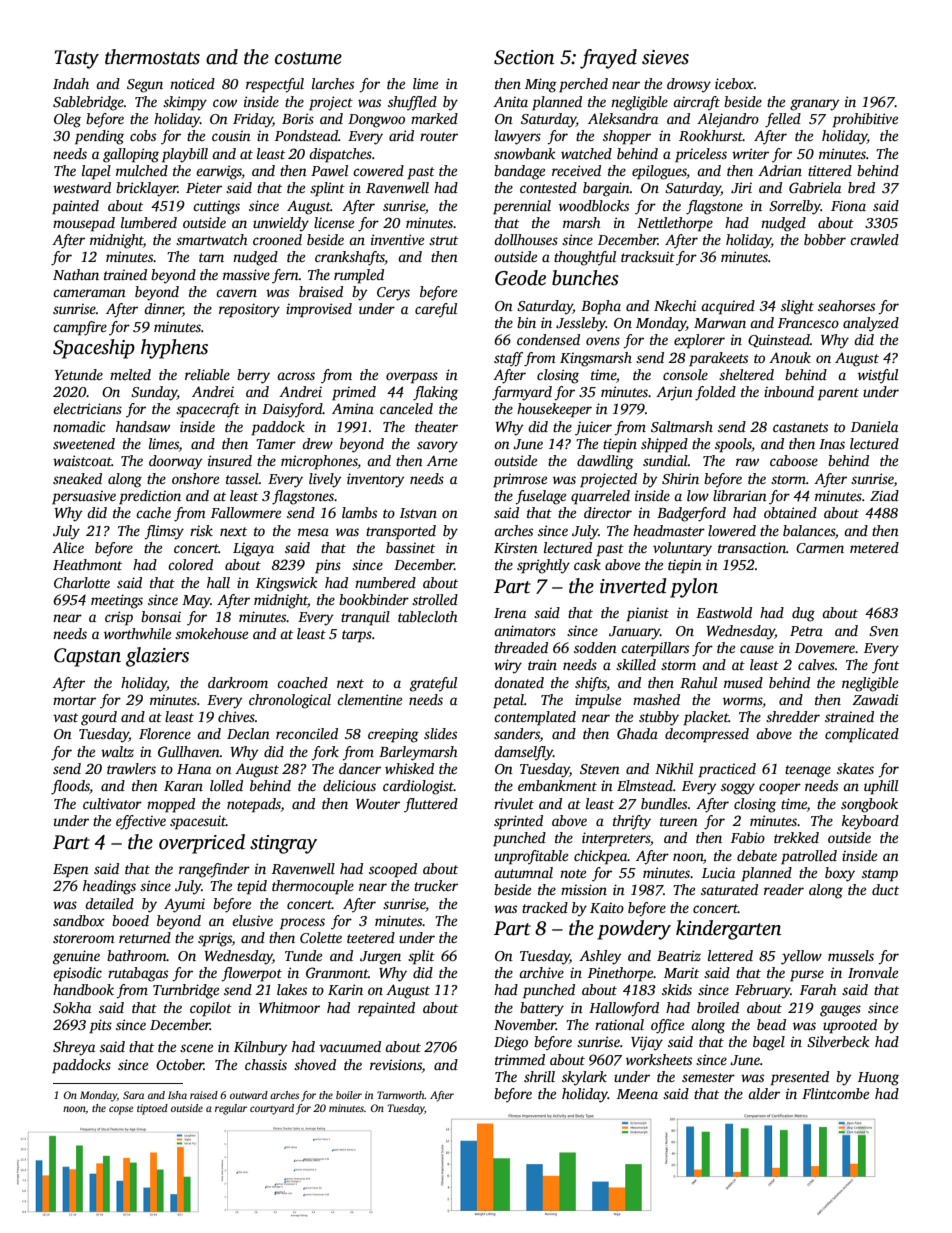 This image has width=952, height=1233. I want to click on shrill, so click(539, 1076).
